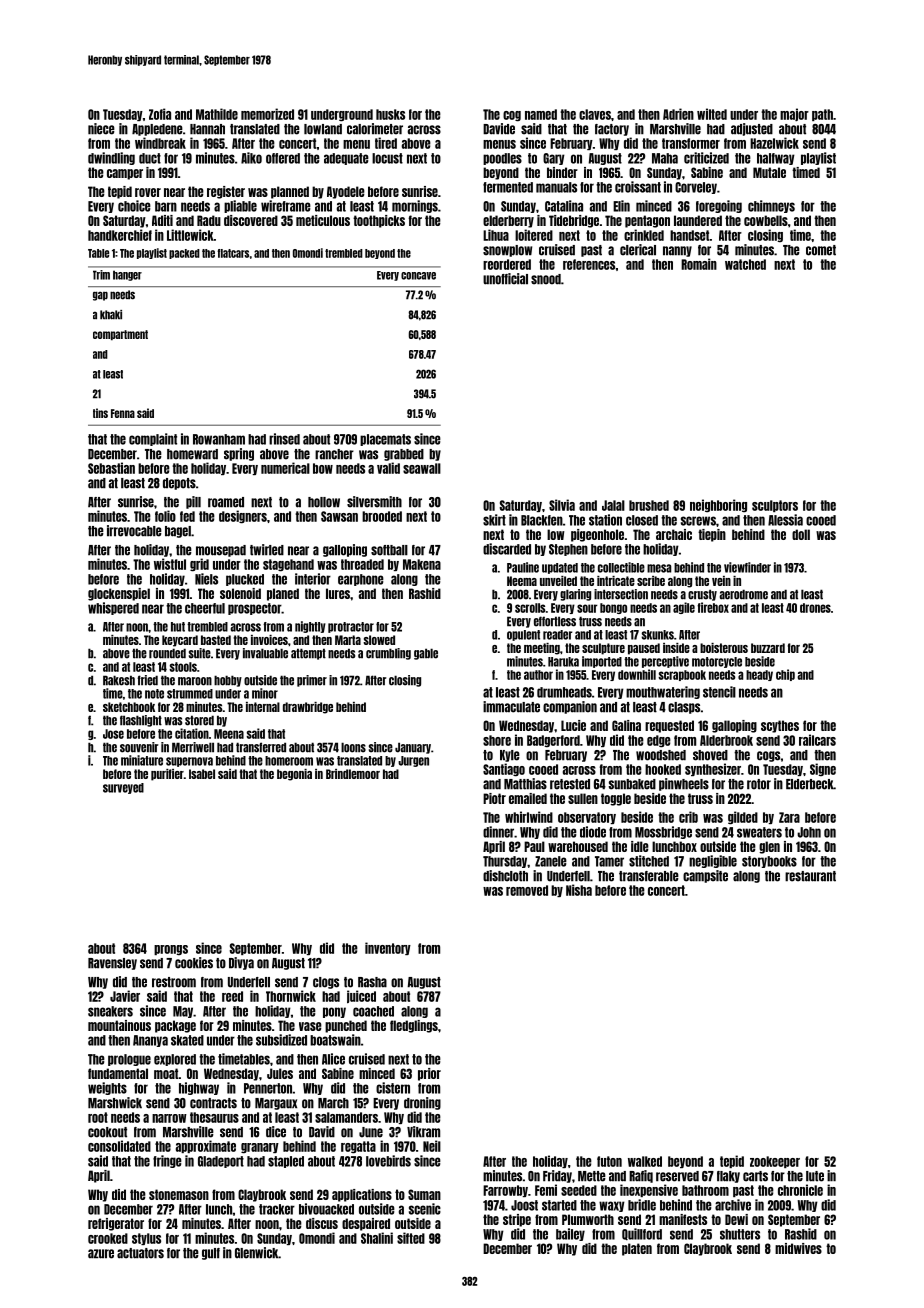 This document has height=1308, width=924. Describe the element at coordinates (699, 264) in the document. I see `Romain` at that location.
